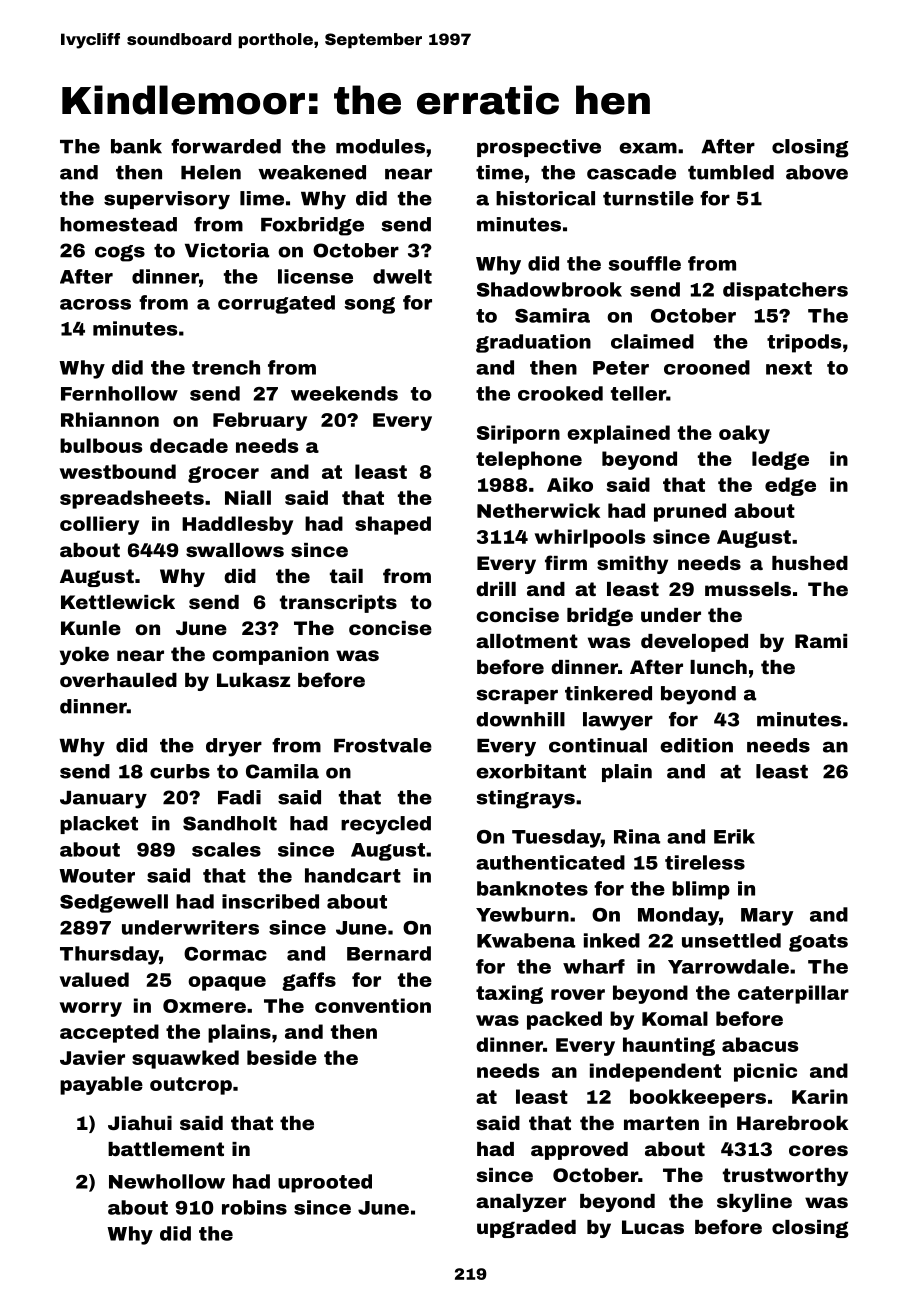 This screenshot has height=1316, width=908. I want to click on pruned, so click(690, 512).
